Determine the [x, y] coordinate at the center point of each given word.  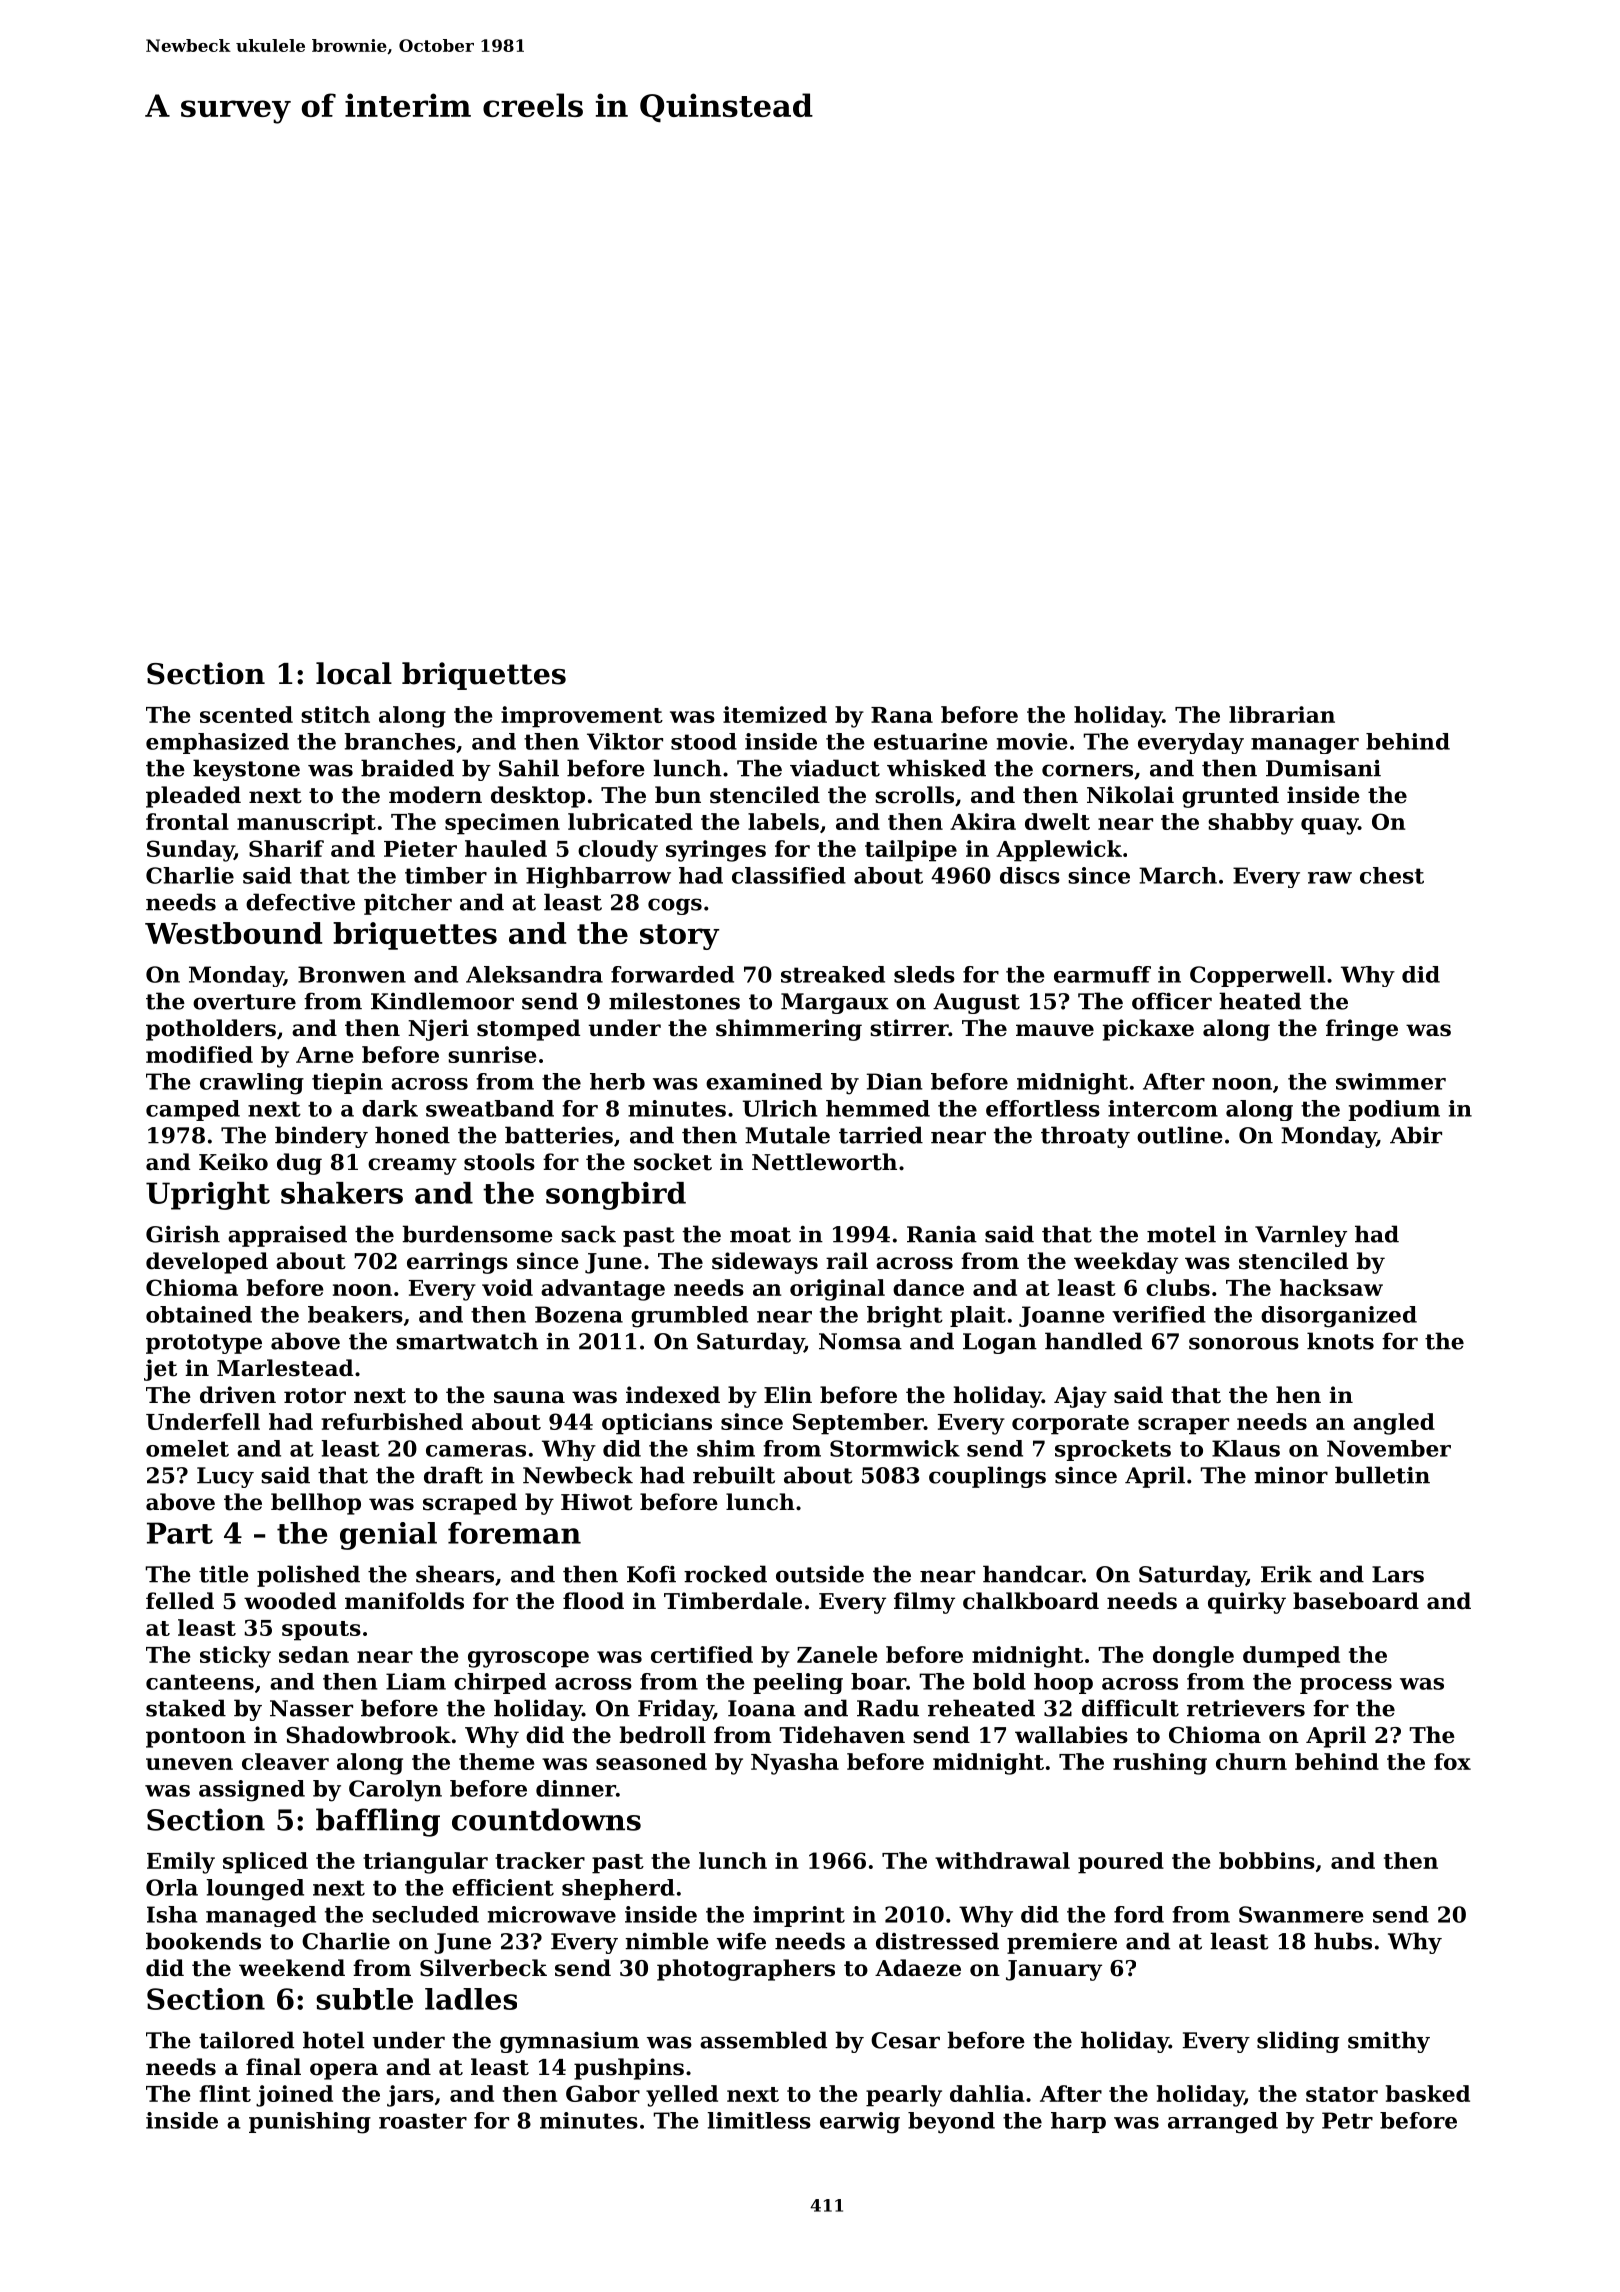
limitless [759, 2120]
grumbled [689, 1317]
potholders [211, 1030]
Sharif [286, 848]
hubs [1343, 1941]
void [507, 1287]
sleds [924, 974]
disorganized [1339, 1317]
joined [294, 2096]
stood [704, 741]
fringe [1362, 1030]
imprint [799, 1916]
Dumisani [1323, 768]
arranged [1223, 2123]
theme [497, 1761]
